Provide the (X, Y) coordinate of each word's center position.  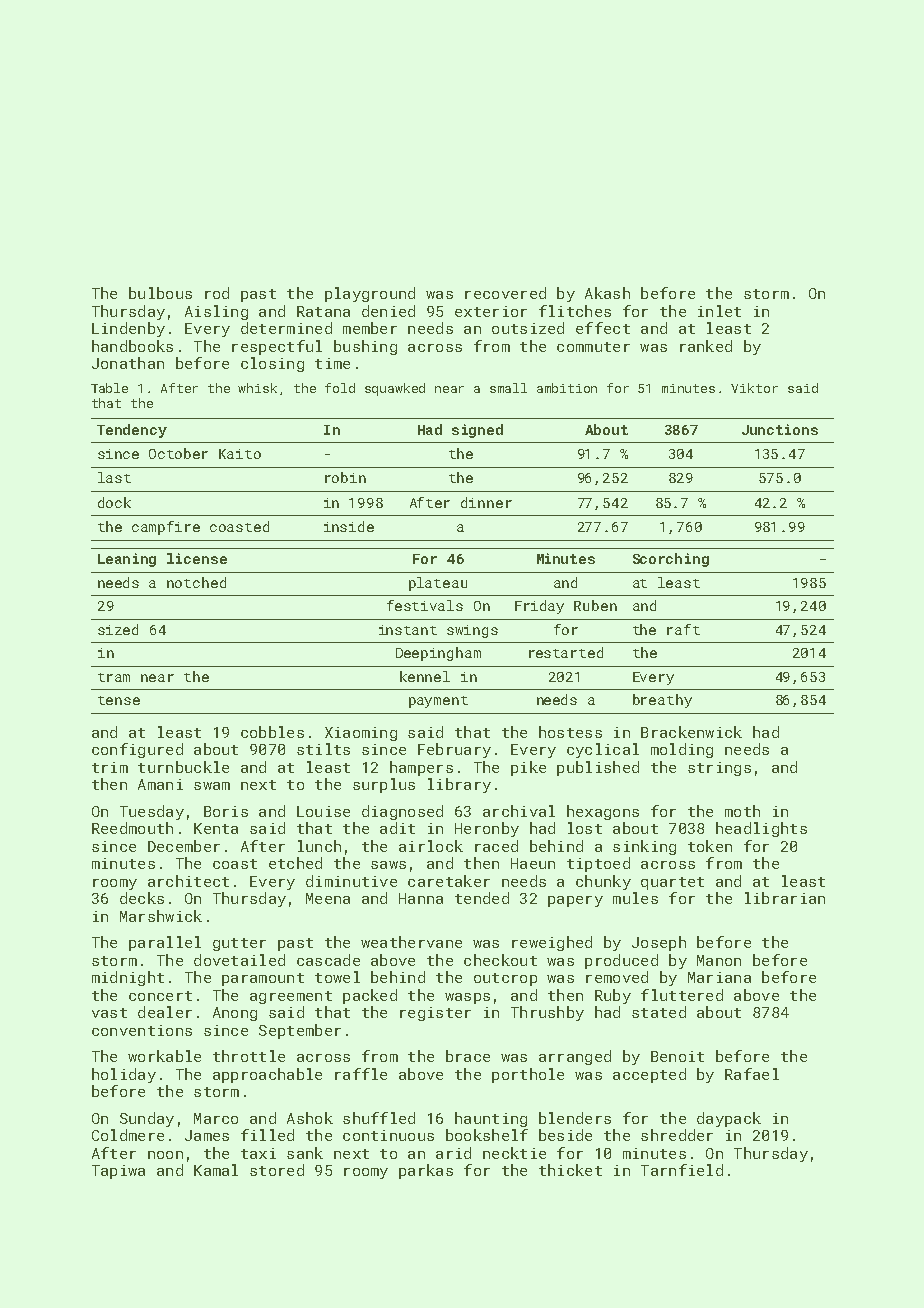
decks (142, 898)
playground (370, 294)
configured (137, 750)
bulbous (160, 293)
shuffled (379, 1118)
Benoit (677, 1056)
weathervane (411, 942)
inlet (719, 311)
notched (196, 582)
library (459, 785)
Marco (216, 1118)
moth (742, 811)
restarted (566, 652)
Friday (539, 607)
